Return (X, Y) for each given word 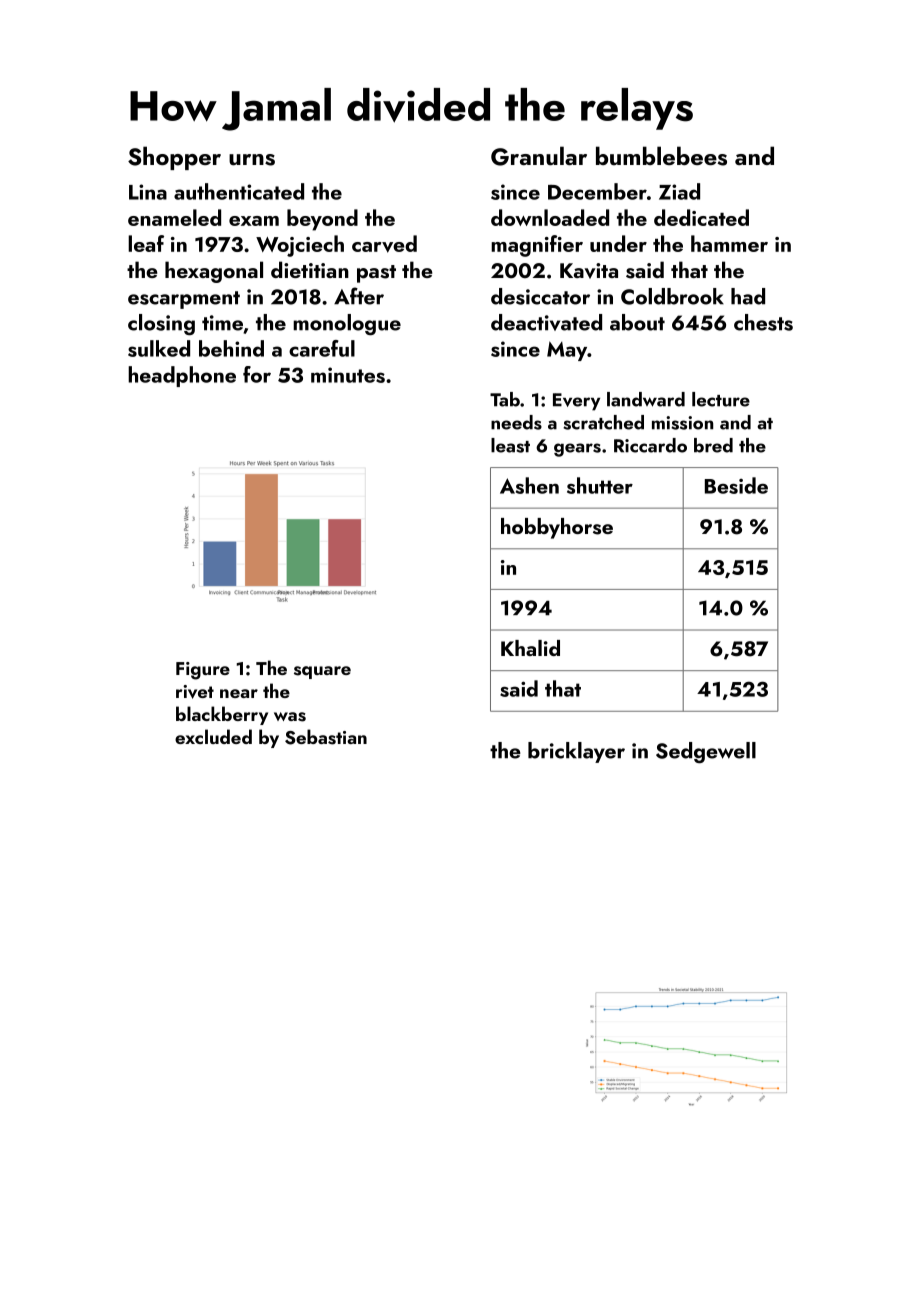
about (637, 322)
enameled (174, 217)
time (222, 323)
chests (763, 322)
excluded (213, 736)
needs (516, 422)
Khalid (530, 648)
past (376, 274)
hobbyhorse (557, 528)
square (322, 672)
